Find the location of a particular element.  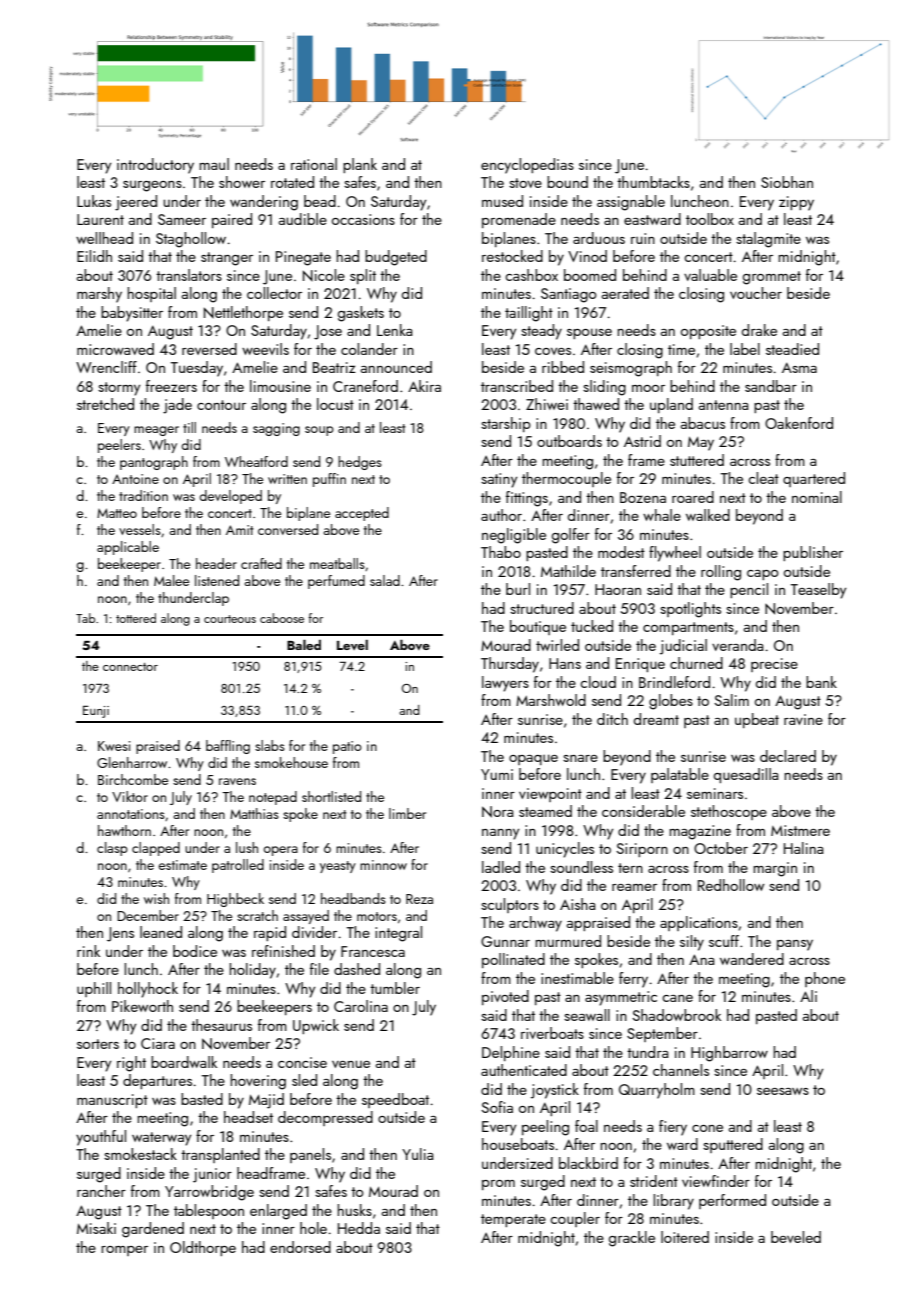

burl is located at coordinates (518, 589).
